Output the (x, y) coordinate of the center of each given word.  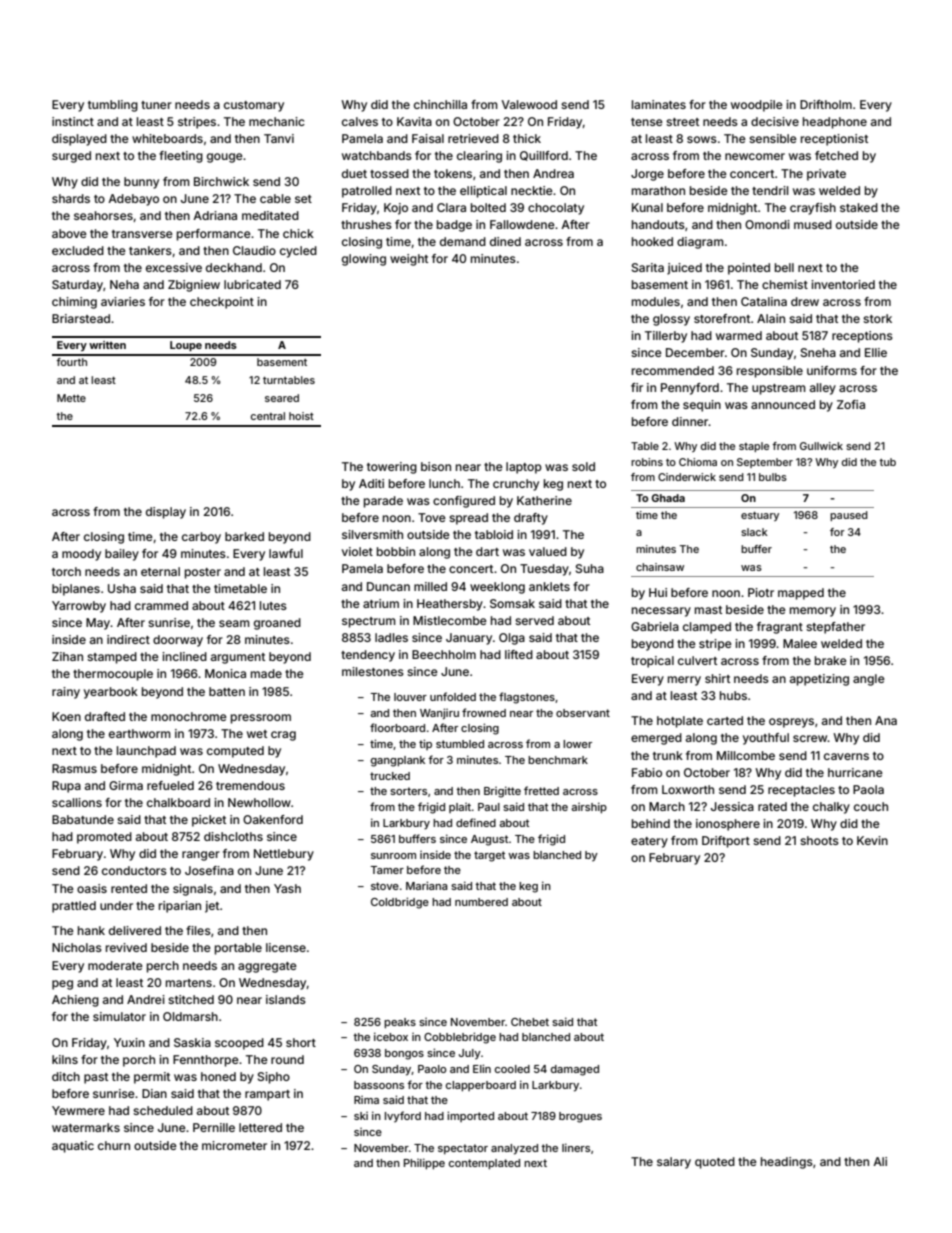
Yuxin (129, 1042)
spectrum (369, 622)
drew (805, 301)
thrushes (366, 224)
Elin (482, 1068)
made (266, 673)
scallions (77, 802)
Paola (868, 789)
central (268, 416)
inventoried (843, 284)
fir (637, 387)
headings (787, 1163)
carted (725, 720)
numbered (481, 902)
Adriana (215, 215)
